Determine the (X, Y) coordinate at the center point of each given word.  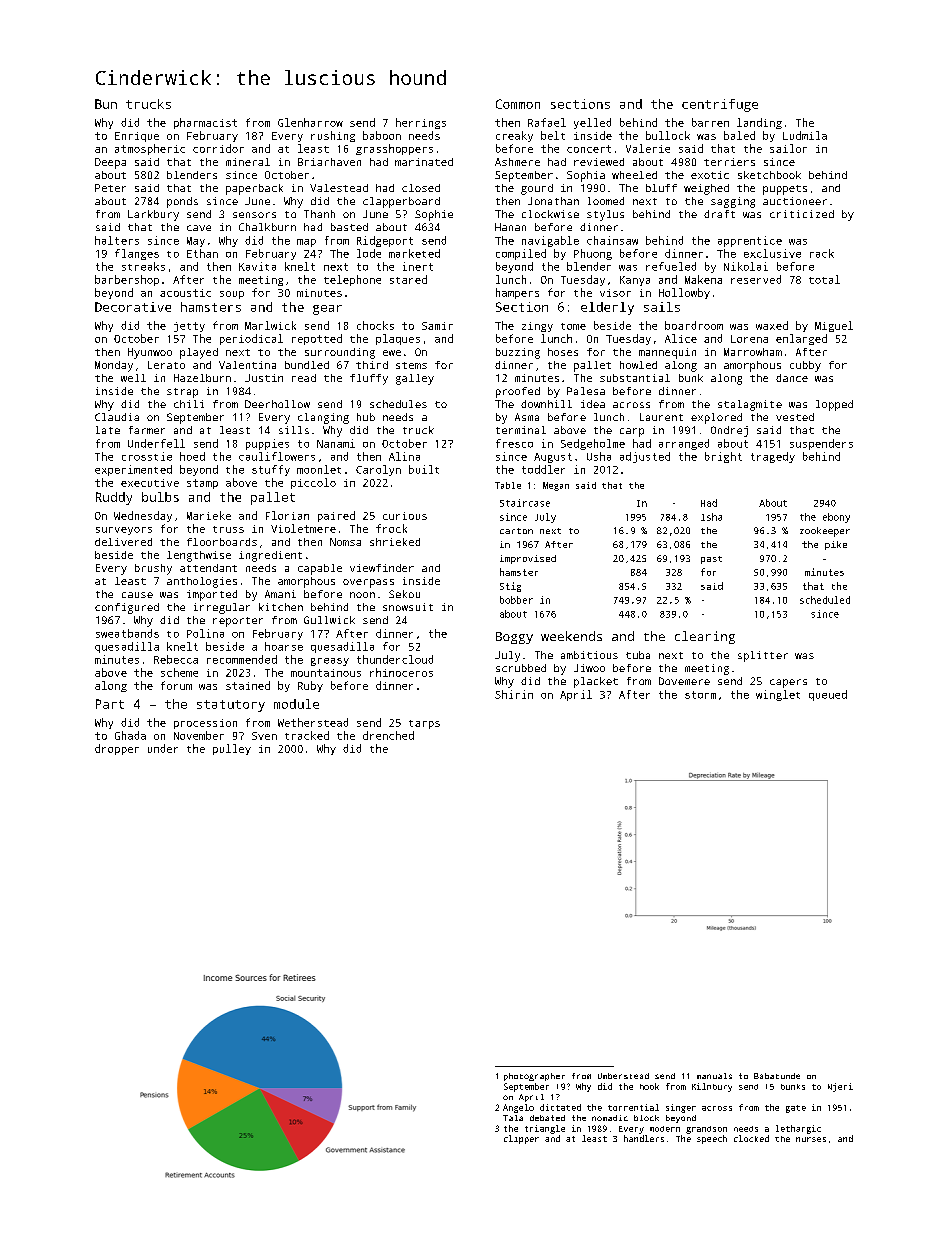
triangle (545, 1129)
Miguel (834, 326)
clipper (521, 1139)
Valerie (648, 148)
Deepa (110, 163)
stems (411, 365)
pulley (232, 749)
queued (828, 695)
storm (700, 695)
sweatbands (127, 633)
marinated (424, 162)
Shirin (514, 694)
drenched (388, 735)
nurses (811, 1139)
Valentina (247, 365)
